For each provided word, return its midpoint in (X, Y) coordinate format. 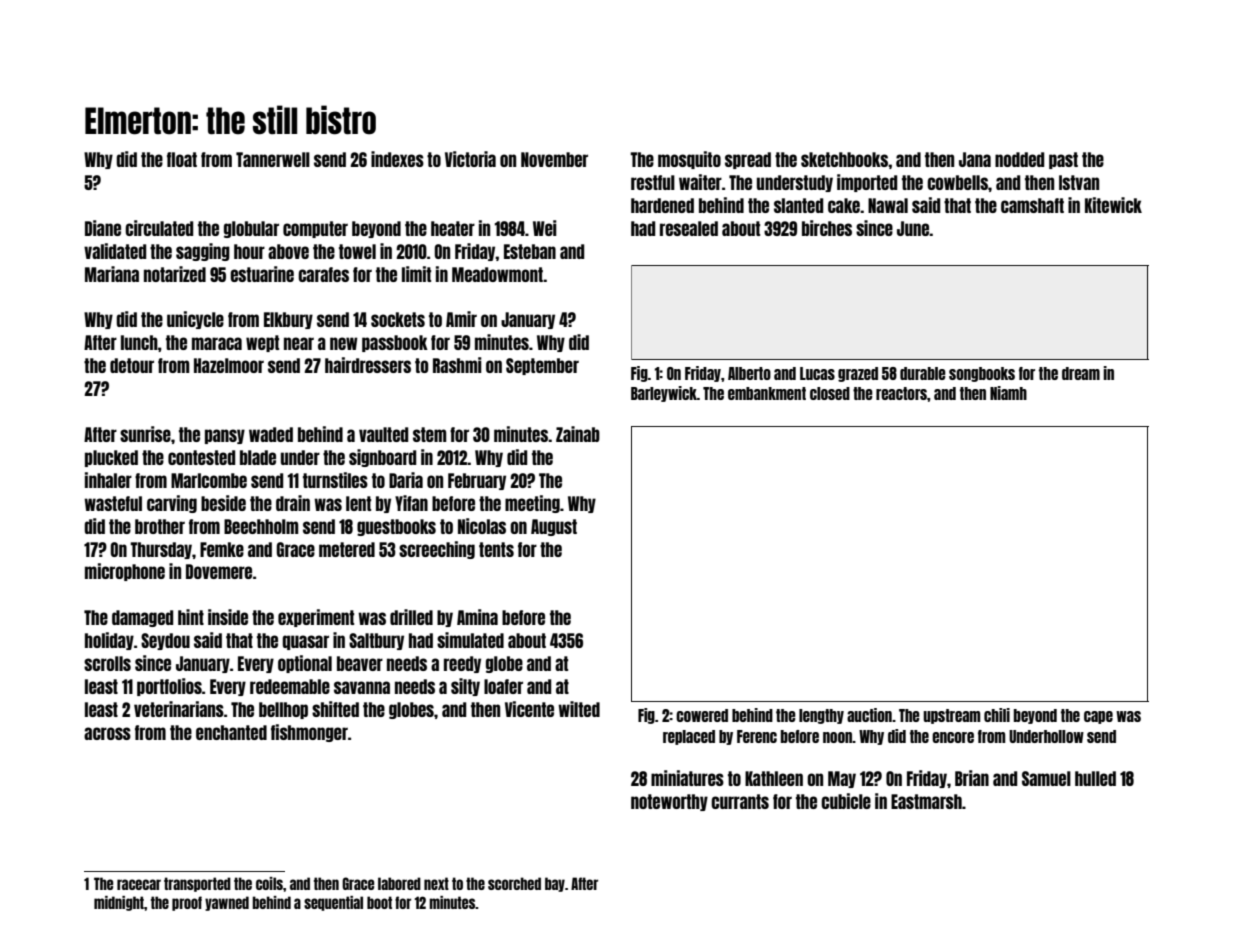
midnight (119, 903)
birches (827, 228)
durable (923, 373)
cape (1098, 717)
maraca (217, 343)
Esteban (530, 251)
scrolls (107, 663)
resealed (689, 228)
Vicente (529, 709)
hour (249, 251)
